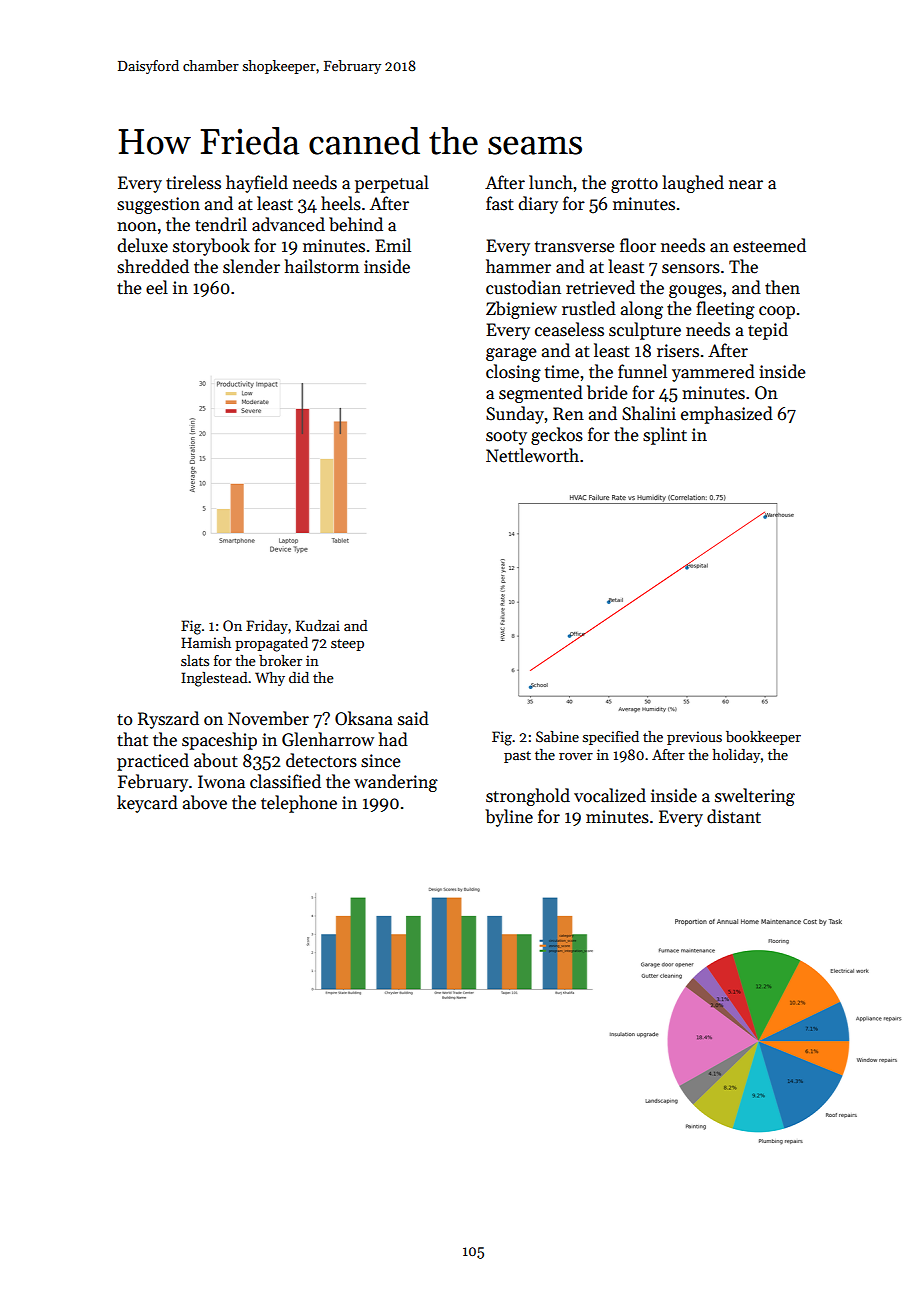 This screenshot has width=924, height=1314. Describe the element at coordinates (364, 718) in the screenshot. I see `Oksana` at that location.
